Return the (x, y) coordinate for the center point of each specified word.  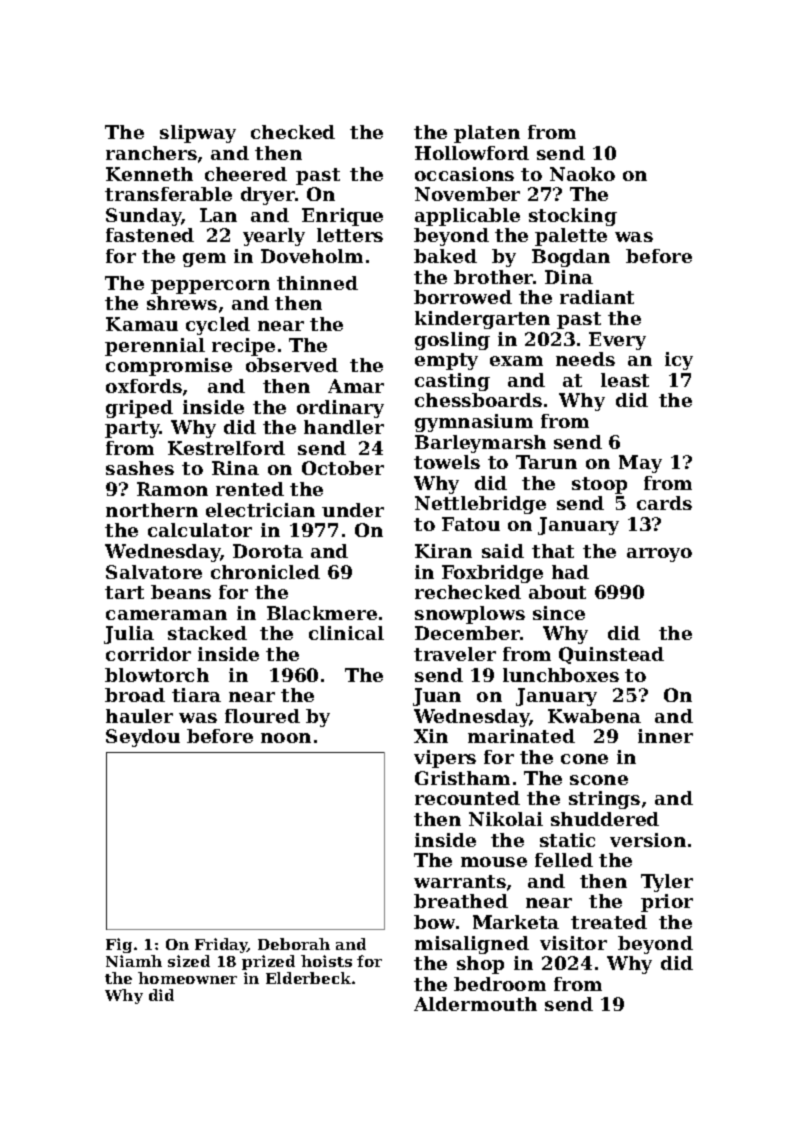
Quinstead (611, 655)
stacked (207, 633)
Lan (218, 215)
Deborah (294, 944)
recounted (467, 798)
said (503, 551)
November (467, 194)
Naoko (582, 174)
